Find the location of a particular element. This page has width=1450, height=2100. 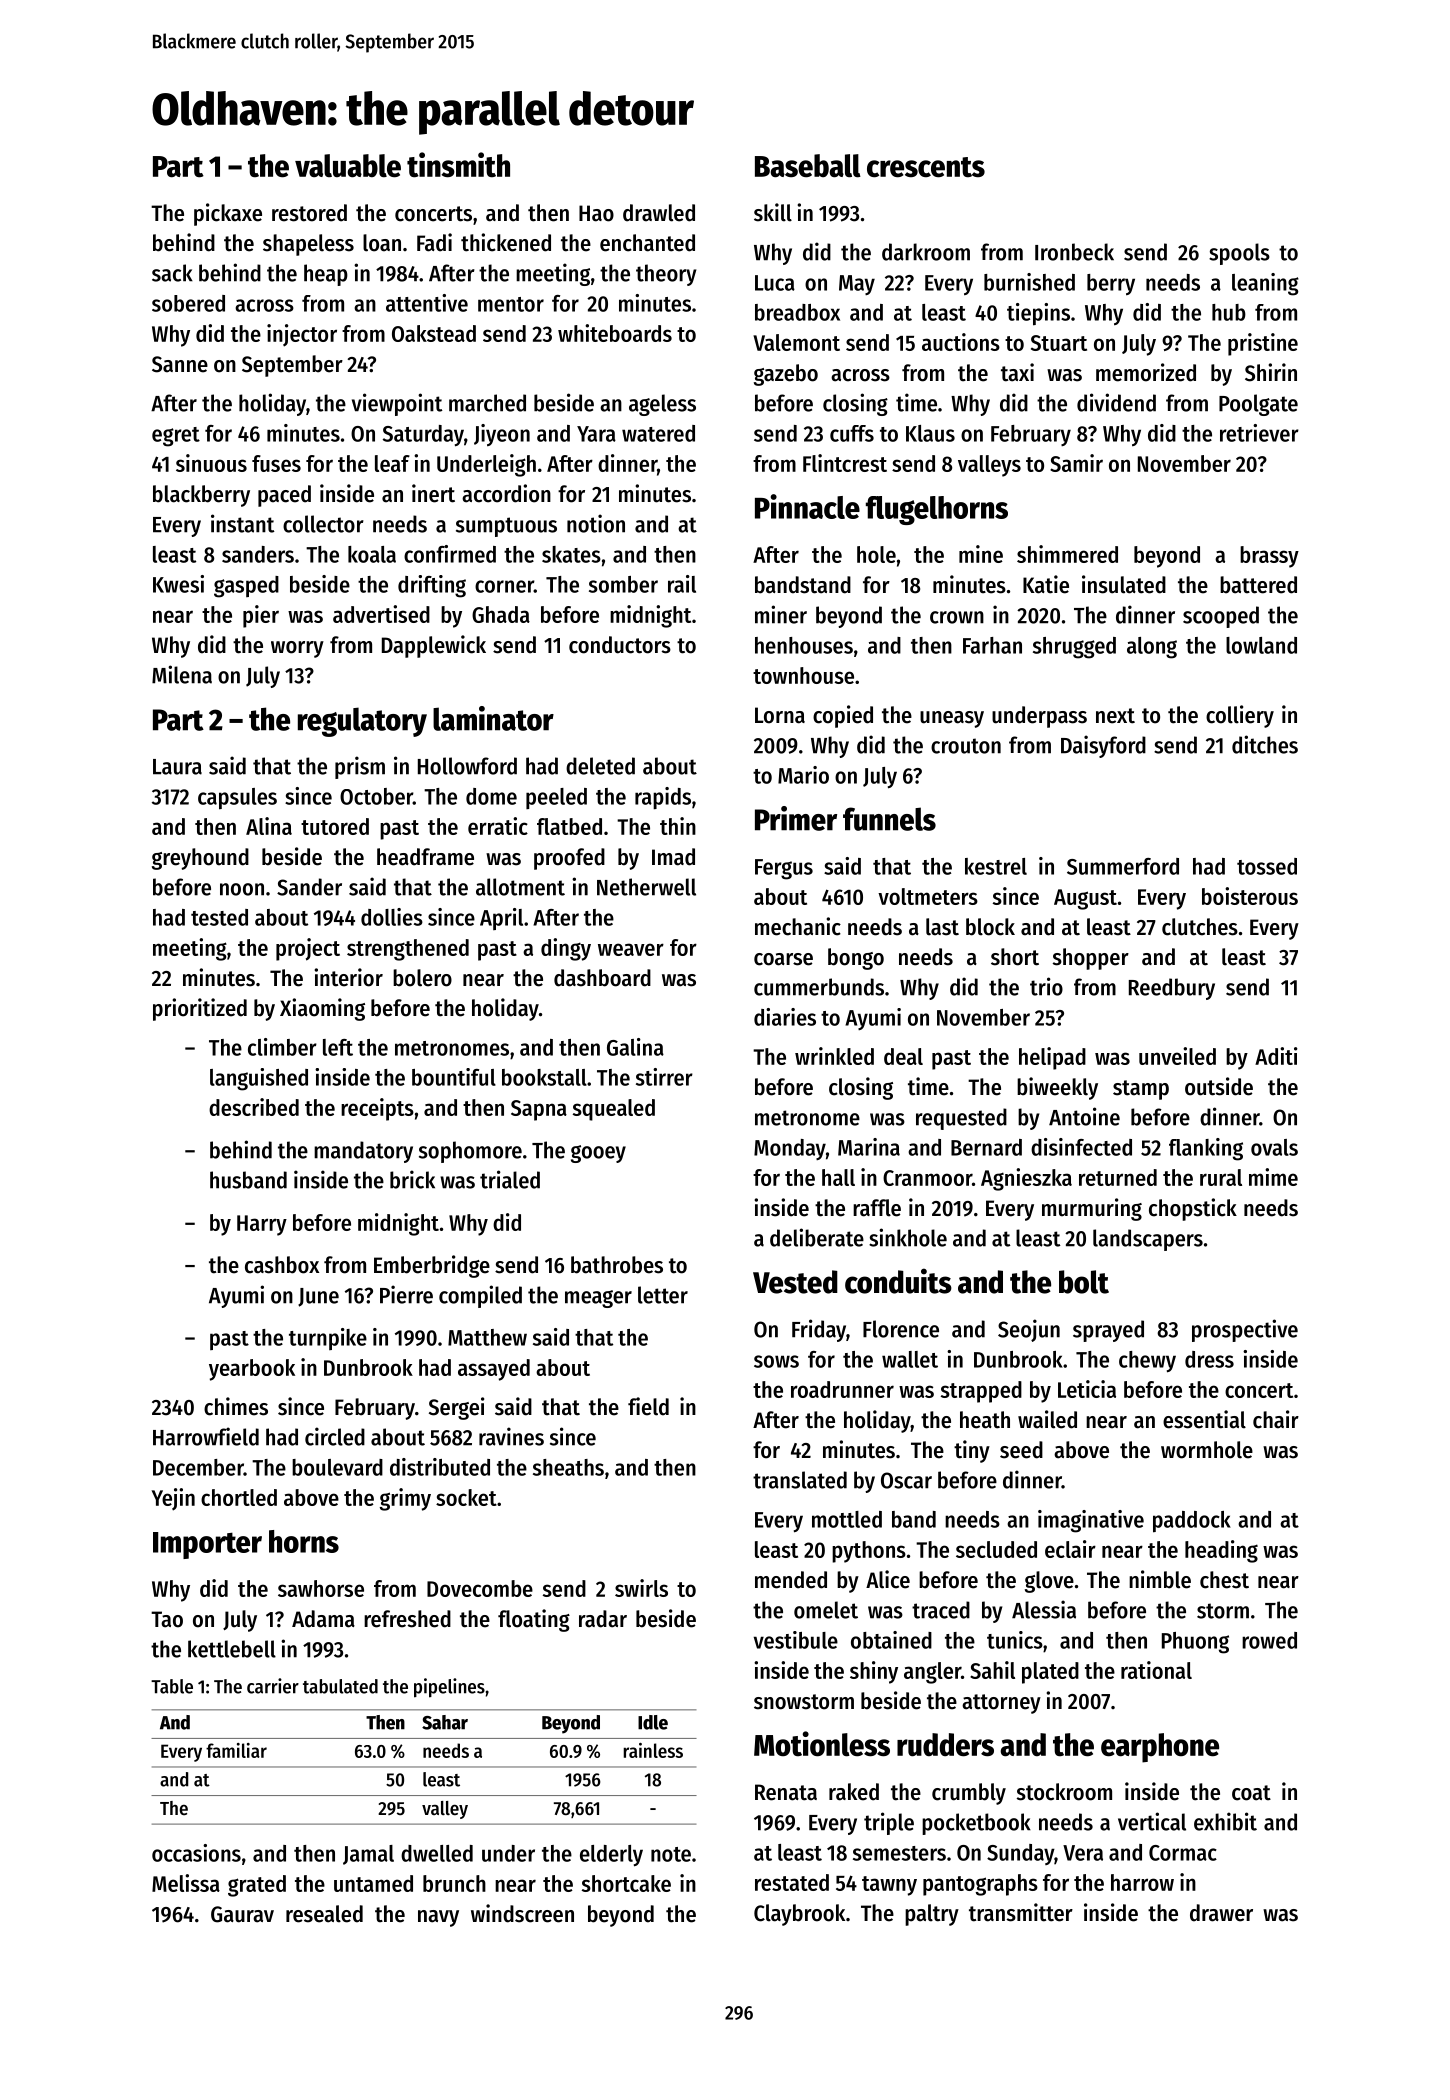

Aditi is located at coordinates (1276, 1056).
